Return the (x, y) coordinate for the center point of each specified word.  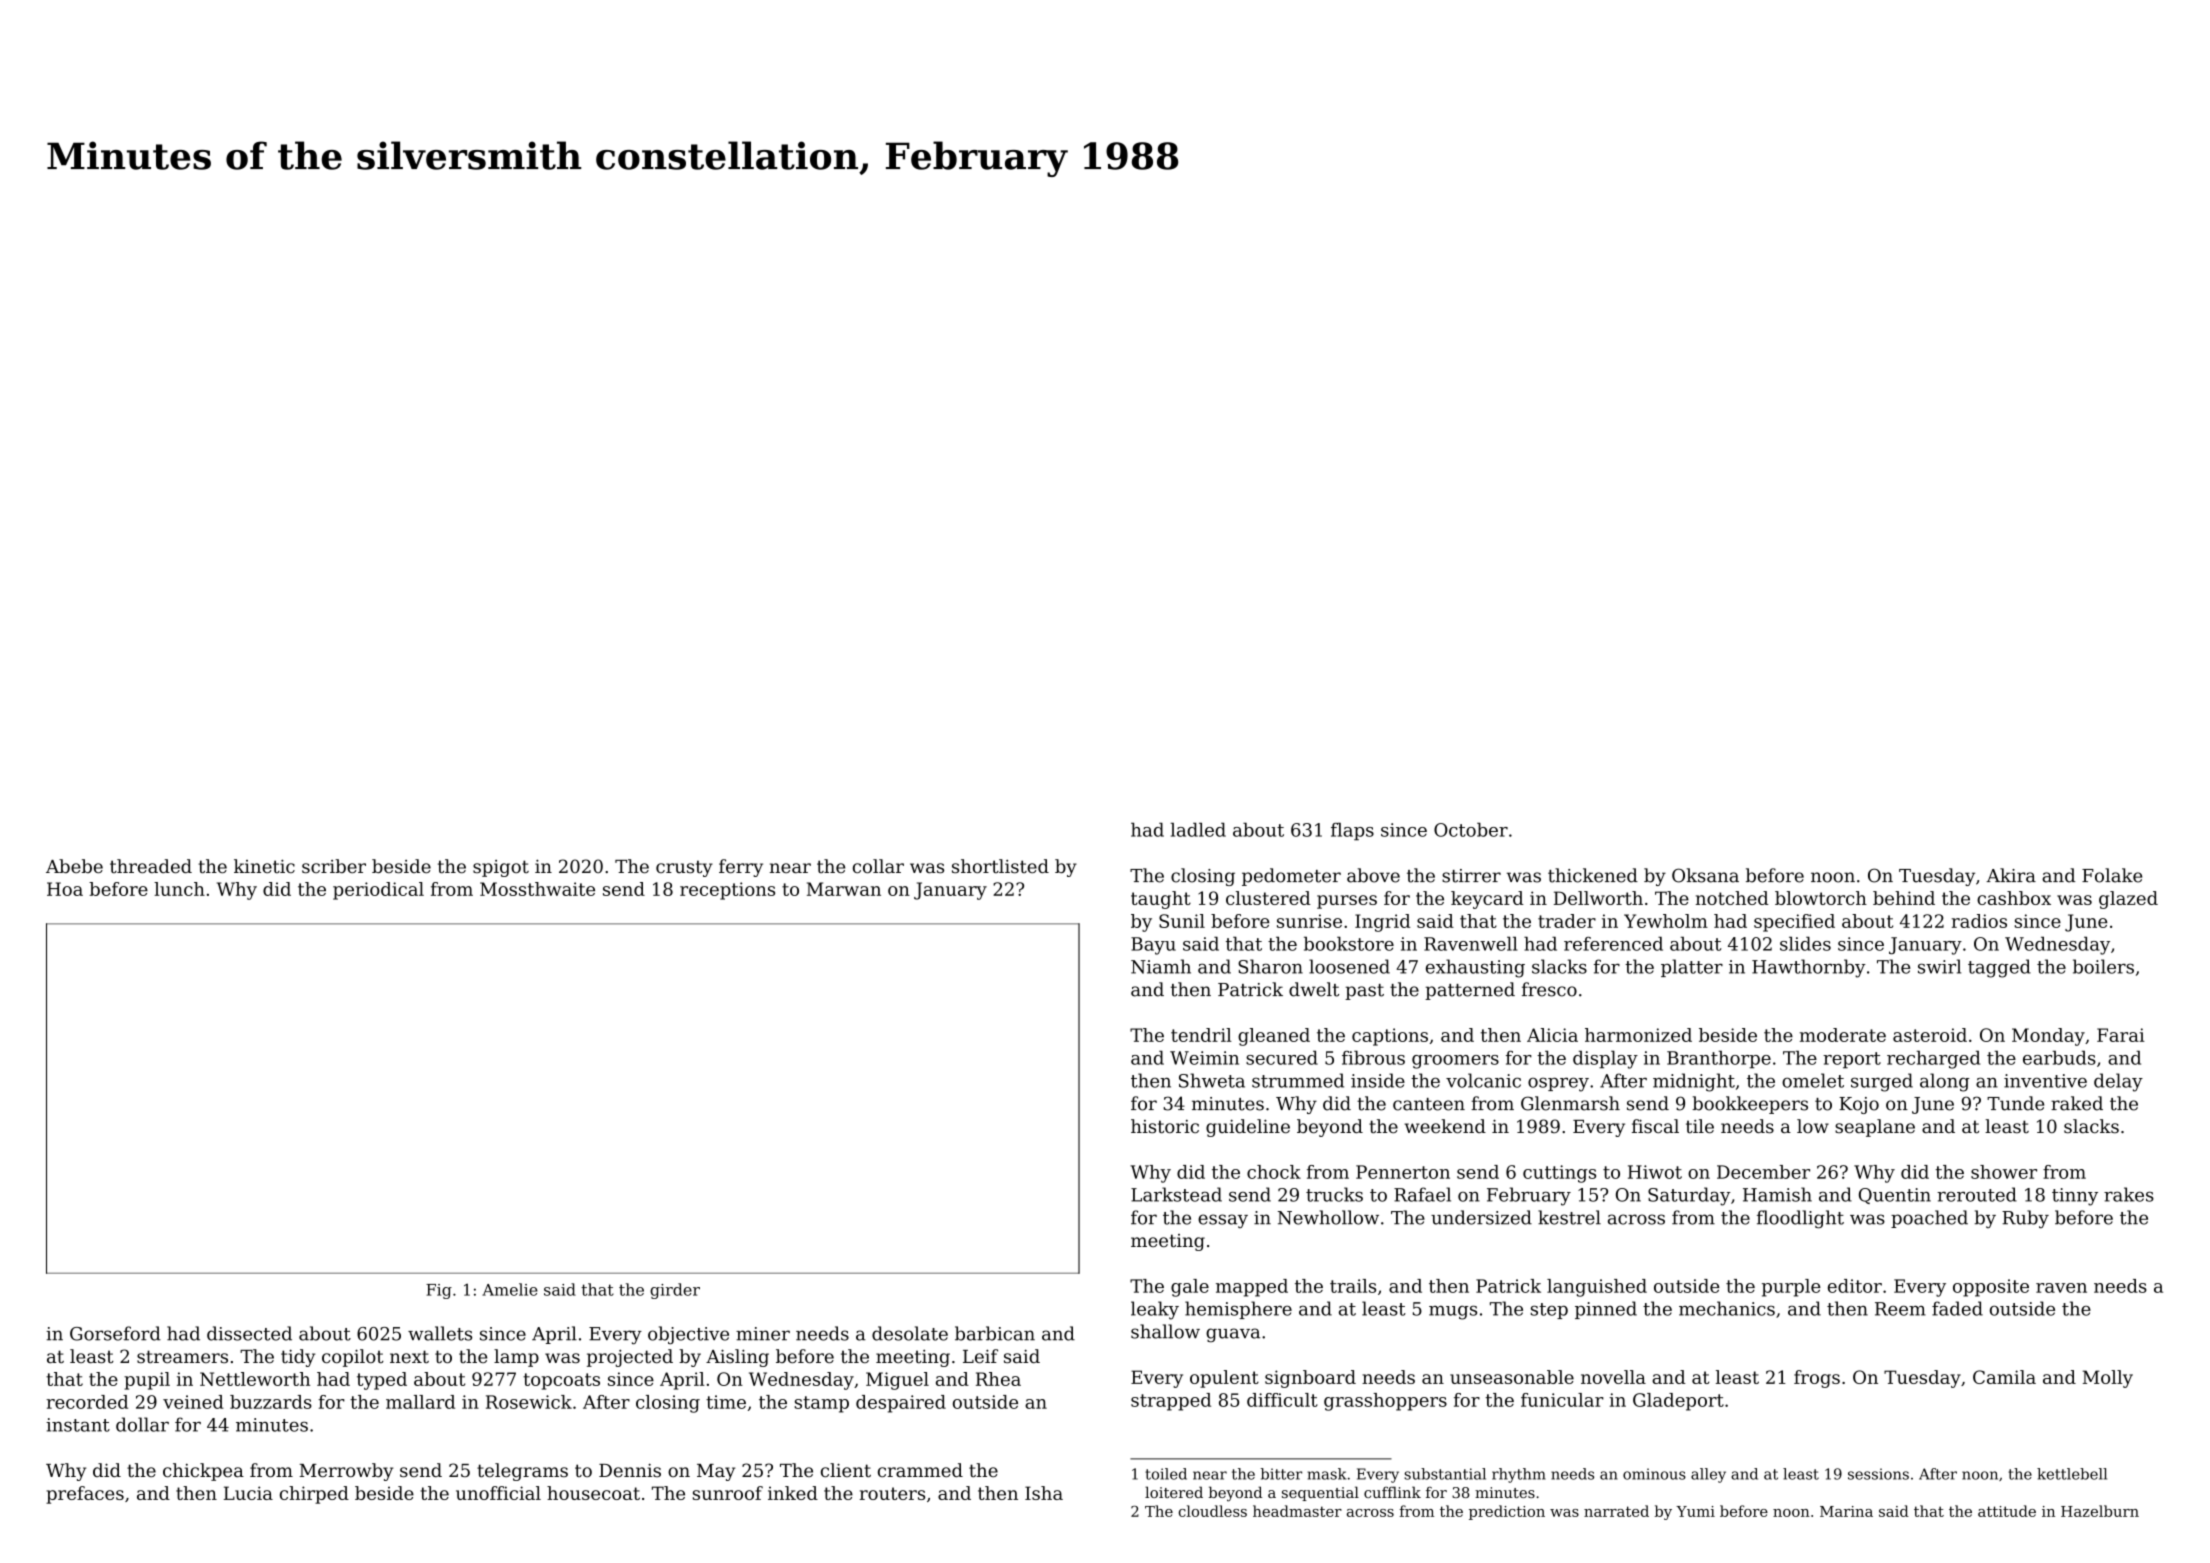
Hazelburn (2100, 1511)
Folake (2112, 875)
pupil (147, 1381)
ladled (1198, 829)
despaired (901, 1404)
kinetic (264, 866)
